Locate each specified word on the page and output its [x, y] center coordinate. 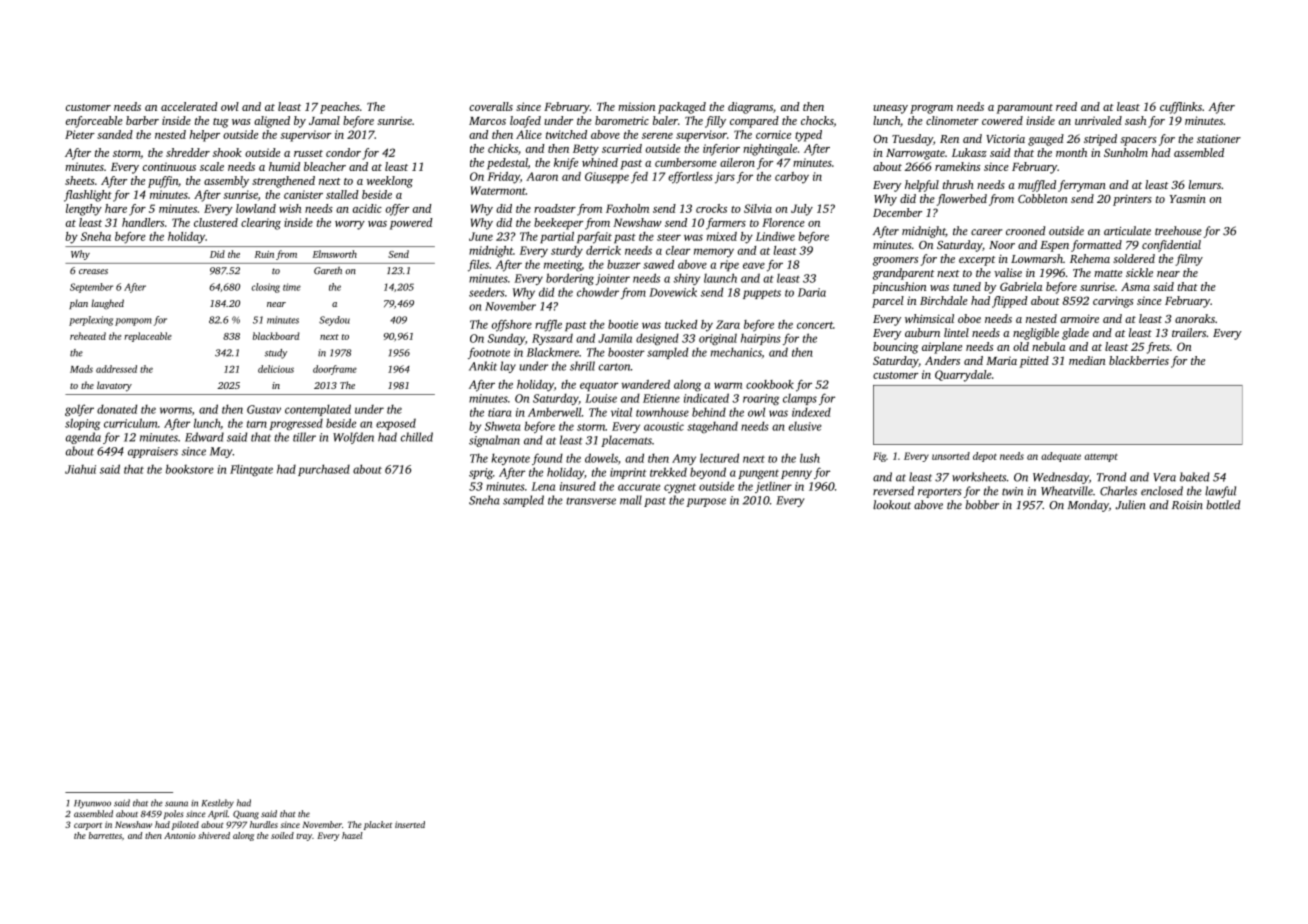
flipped [1010, 302]
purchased [324, 470]
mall [631, 500]
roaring [761, 399]
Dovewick [673, 292]
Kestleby [218, 804]
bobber [982, 505]
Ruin [264, 254]
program [931, 109]
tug [221, 123]
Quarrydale [963, 376]
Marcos [487, 121]
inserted [410, 824]
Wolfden [353, 438]
